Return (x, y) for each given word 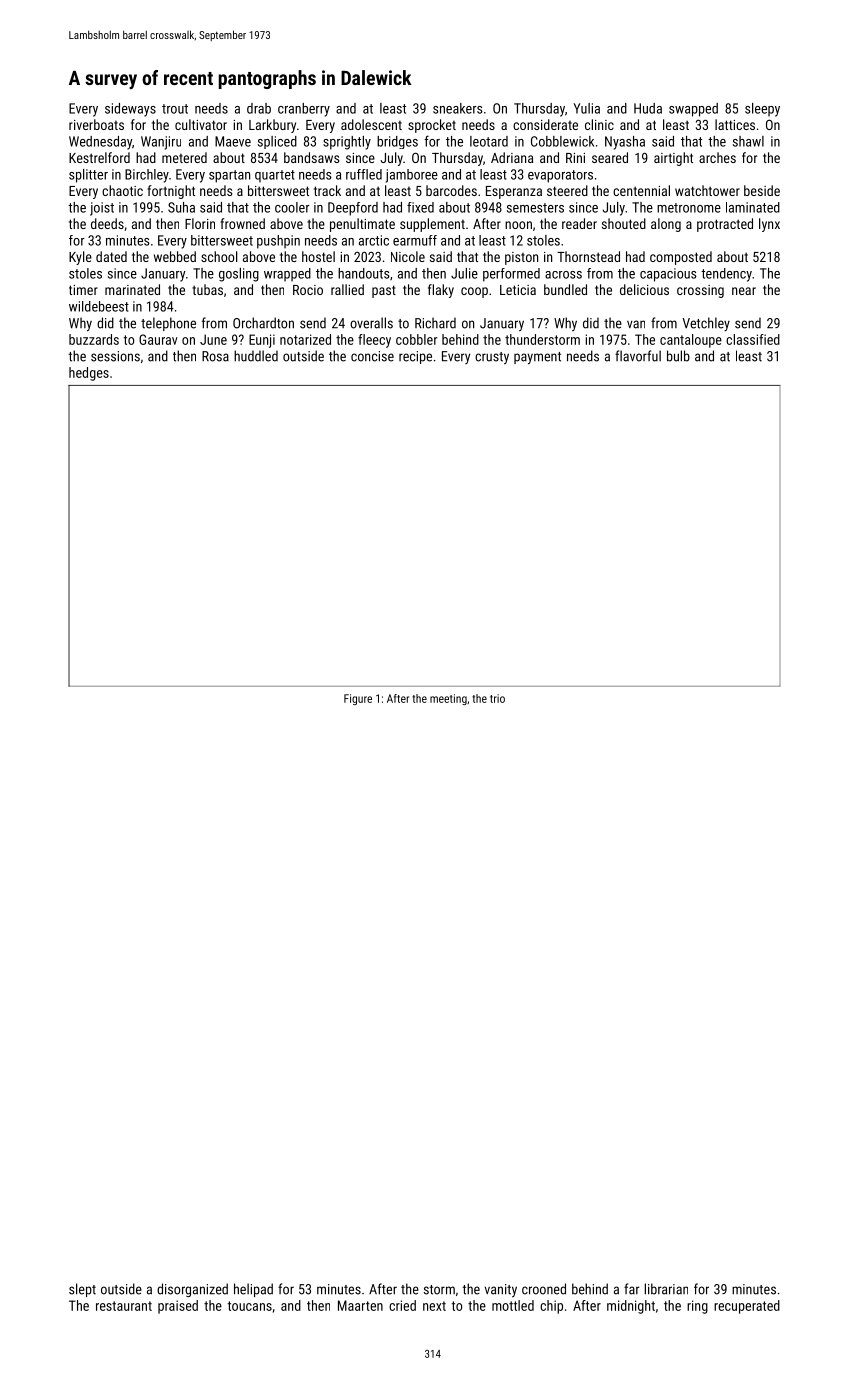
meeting (448, 699)
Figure (358, 699)
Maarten (360, 1305)
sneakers (458, 108)
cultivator (201, 124)
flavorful (638, 356)
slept (82, 1290)
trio (497, 698)
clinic (599, 124)
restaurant (124, 1306)
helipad (253, 1290)
